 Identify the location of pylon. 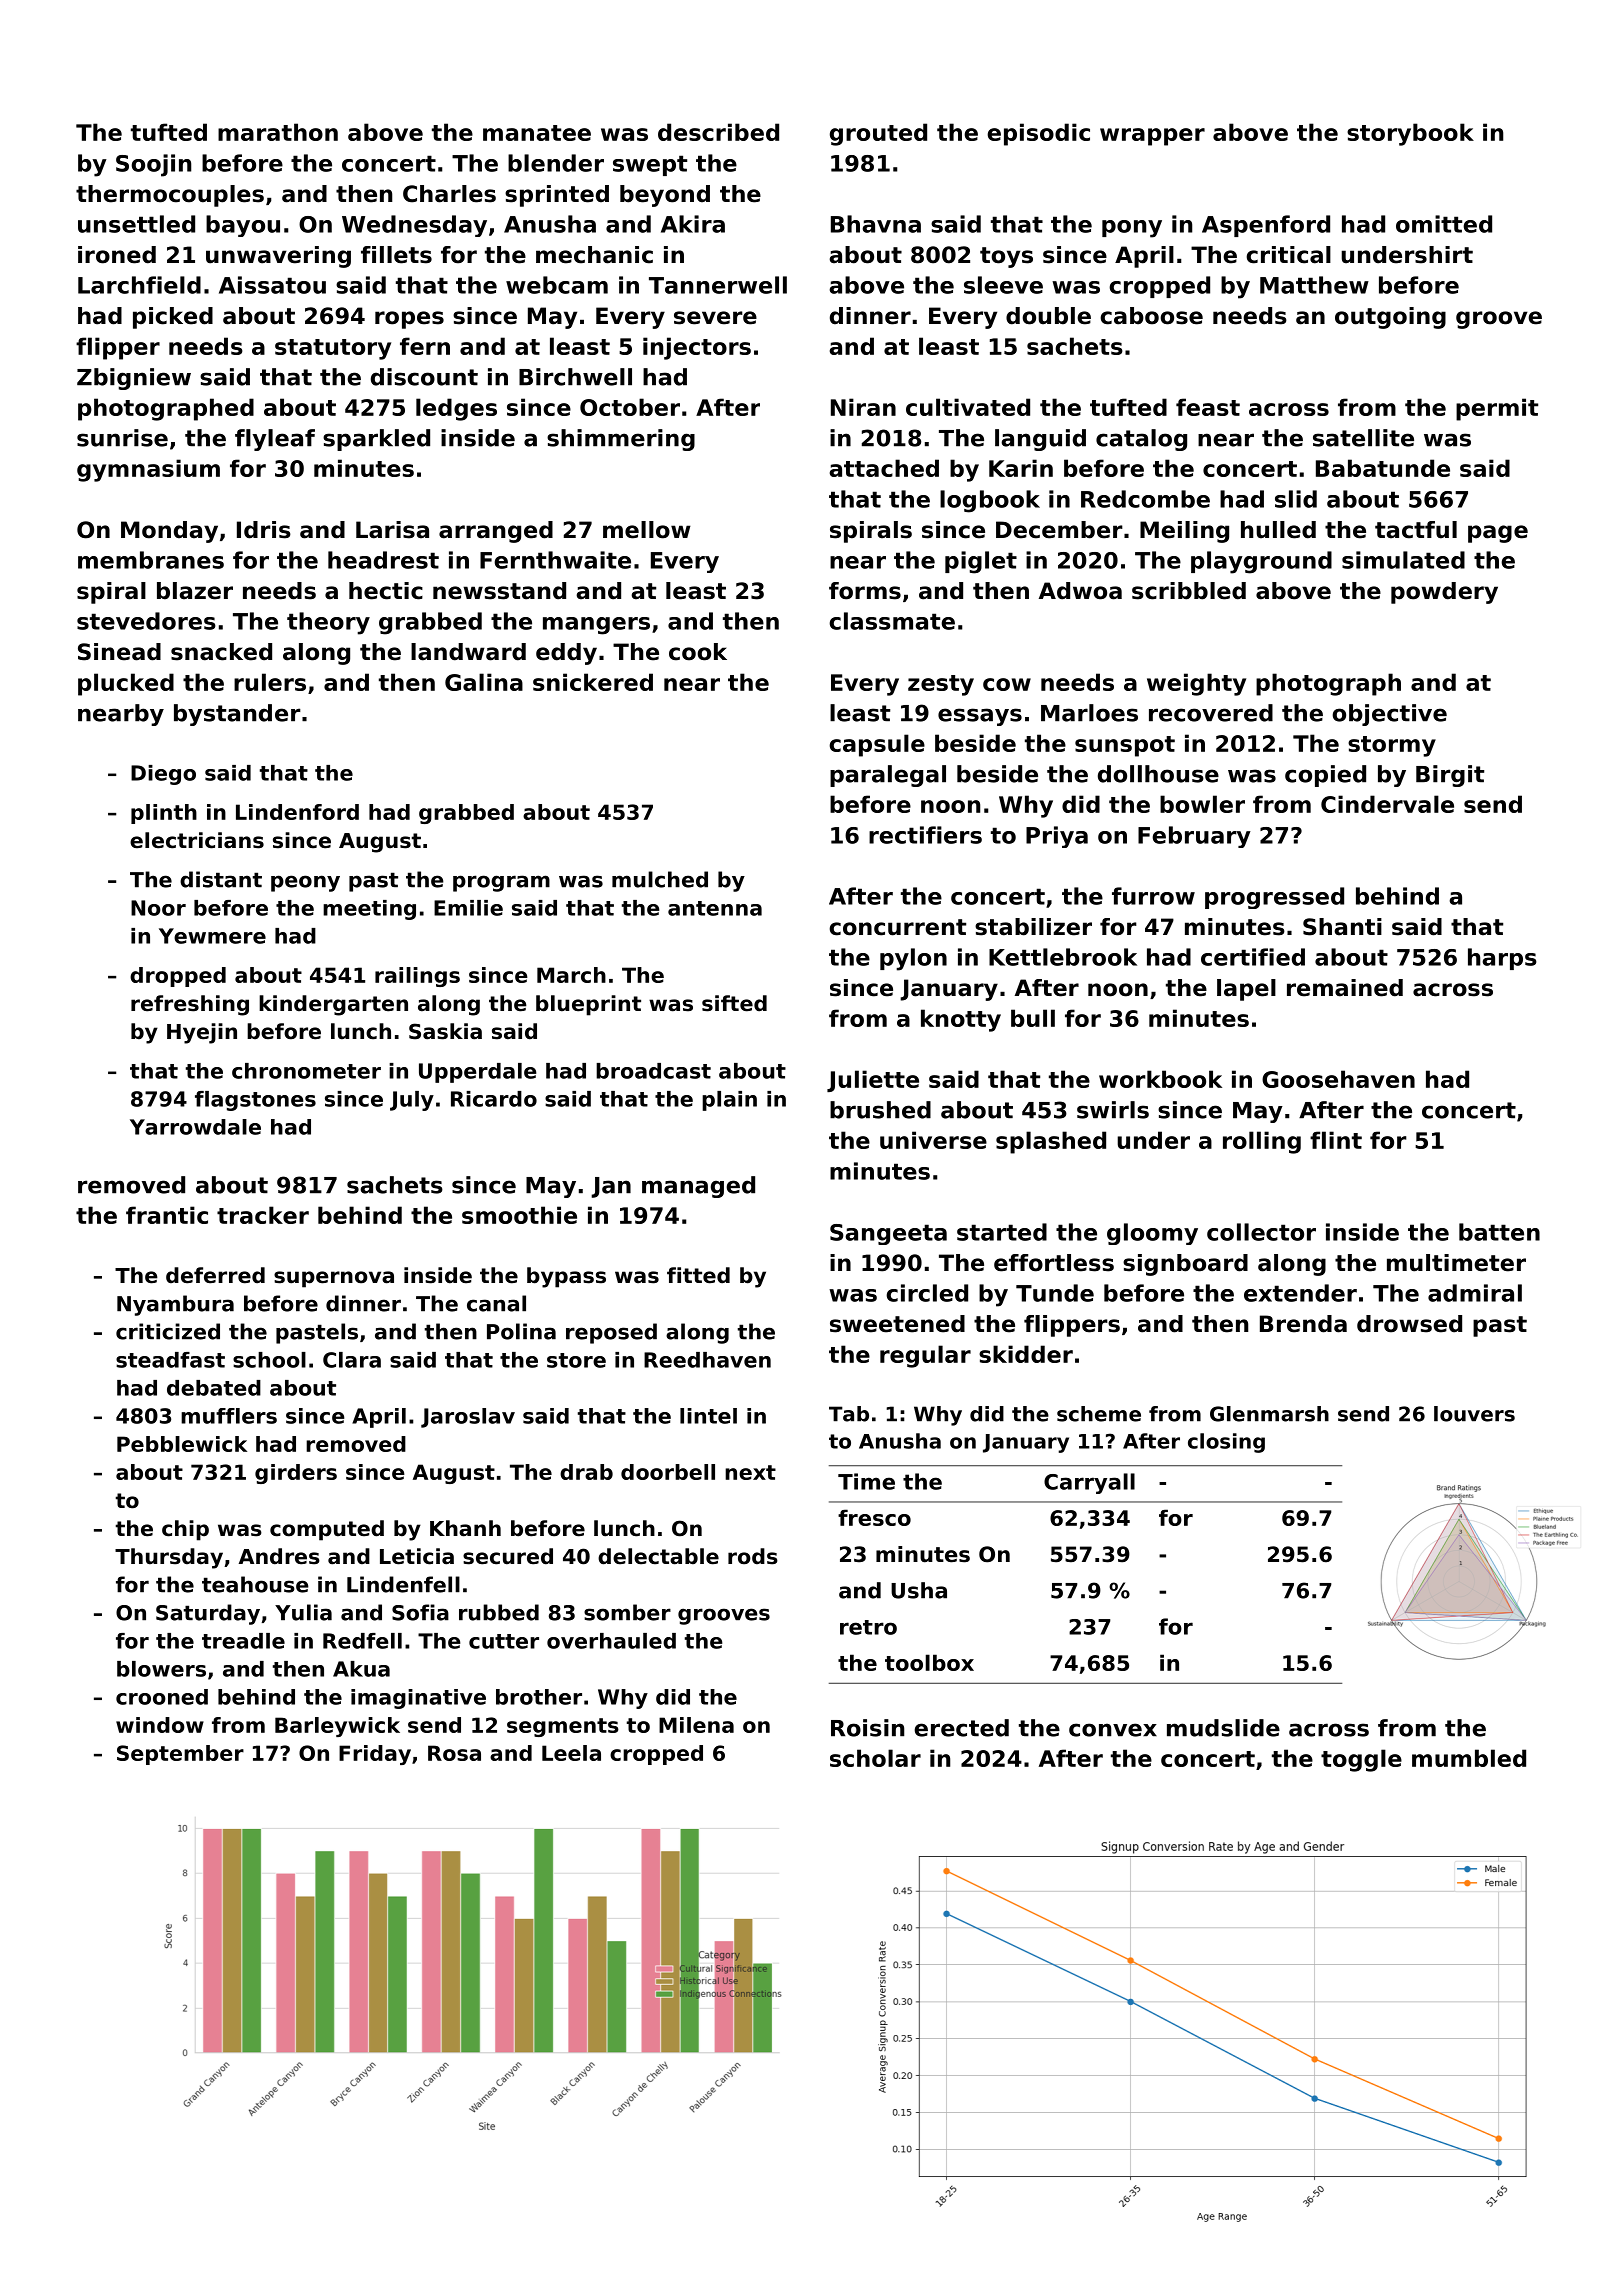
(913, 959).
